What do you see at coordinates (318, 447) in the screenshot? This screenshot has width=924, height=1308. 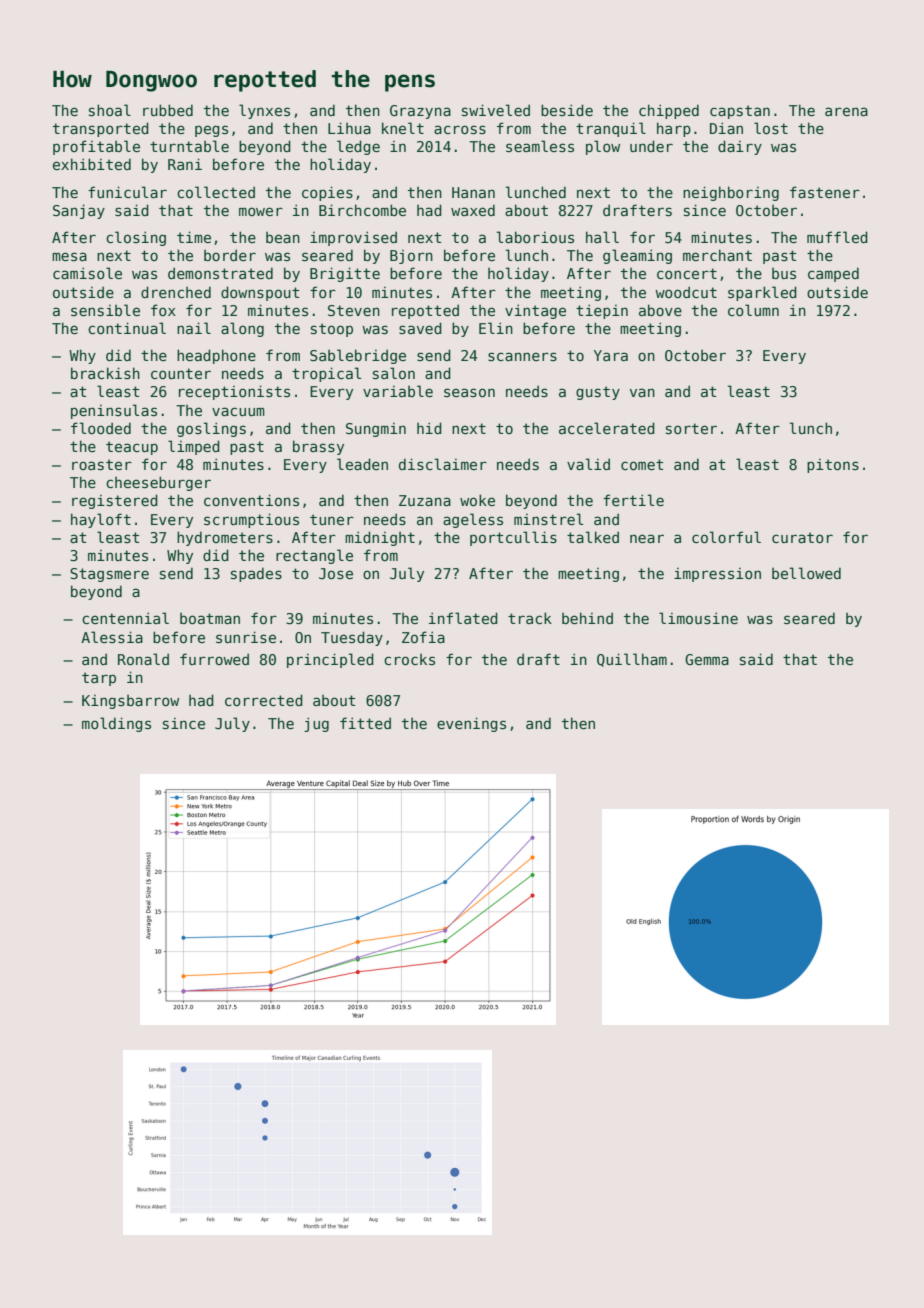 I see `brassy` at bounding box center [318, 447].
